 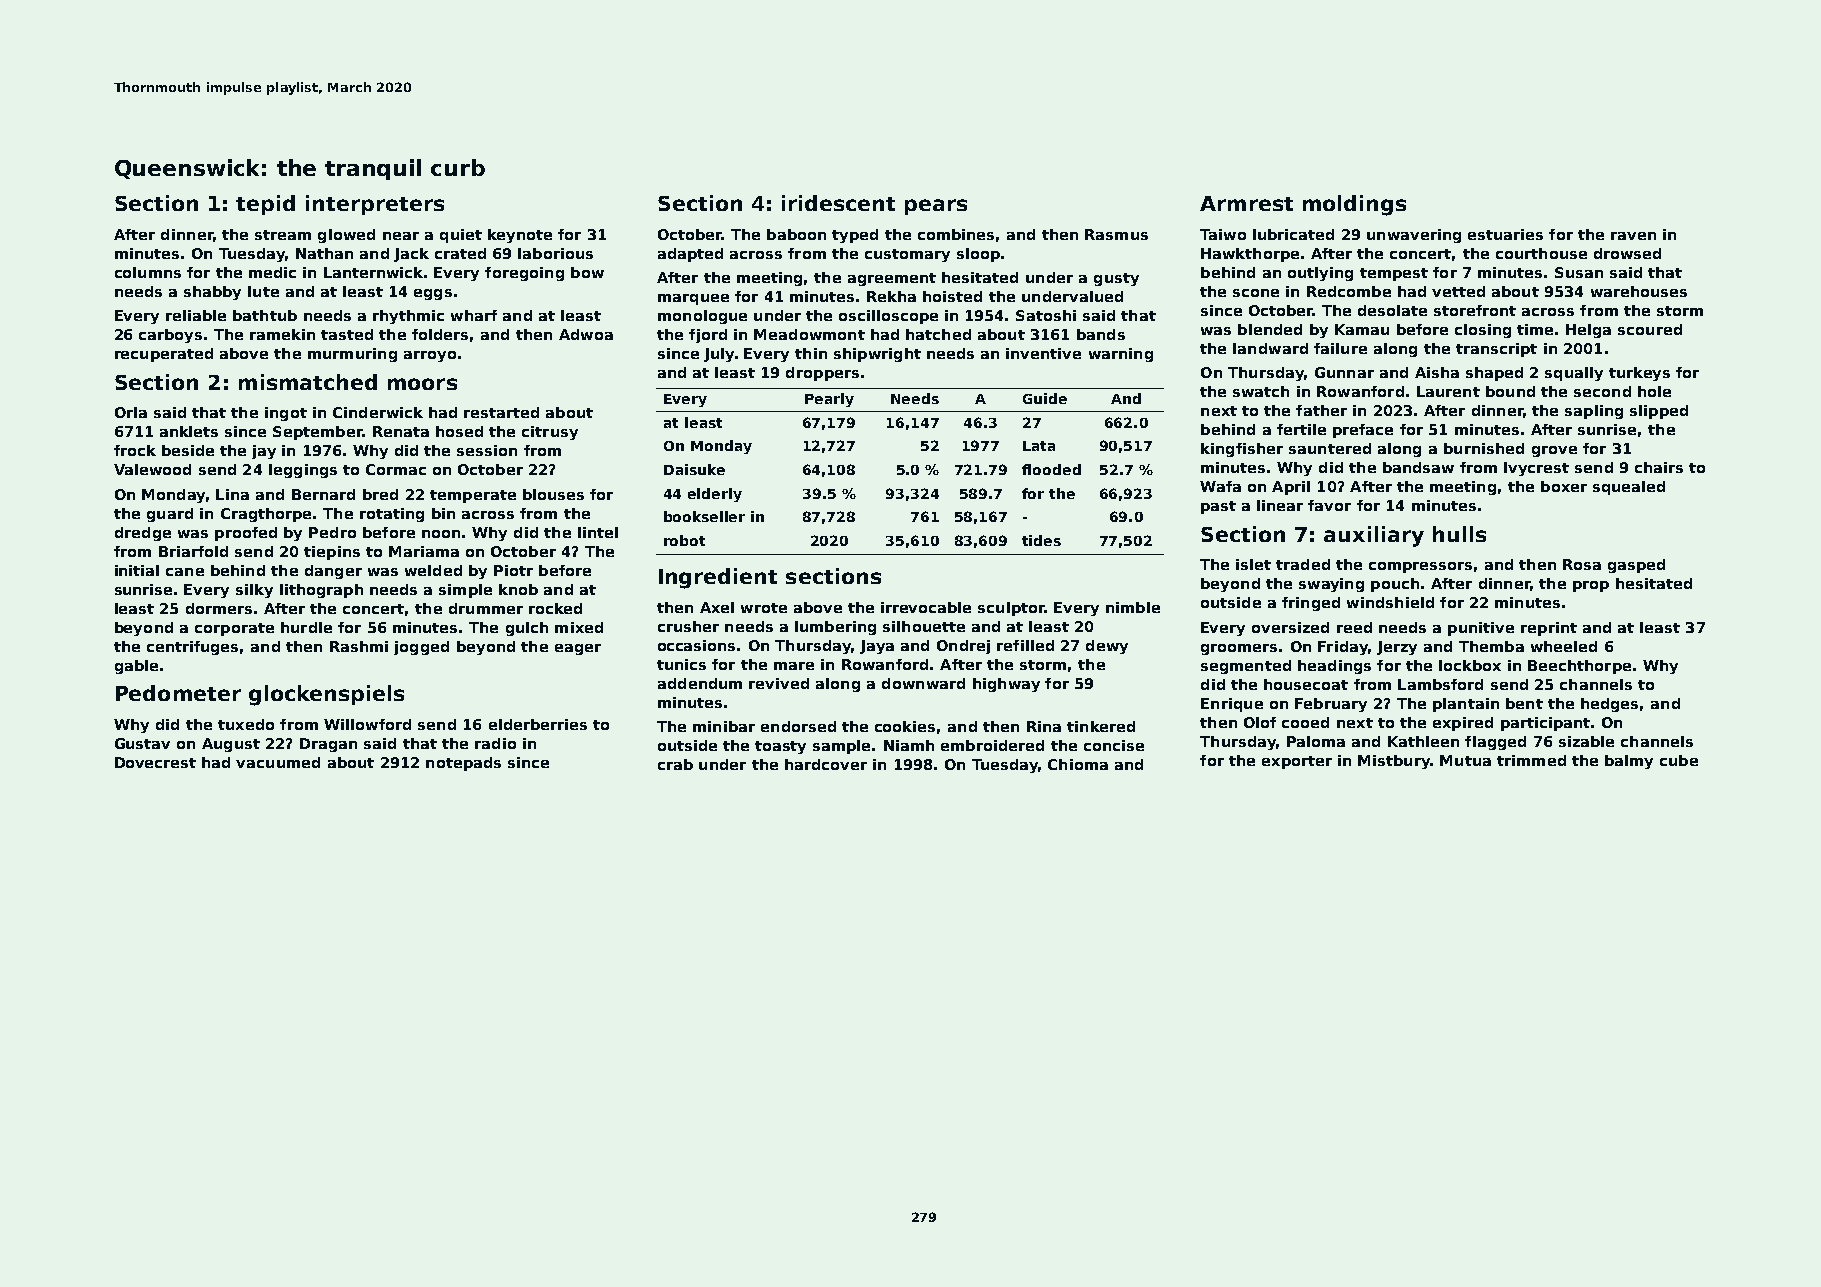 I want to click on Pearly, so click(x=829, y=400).
